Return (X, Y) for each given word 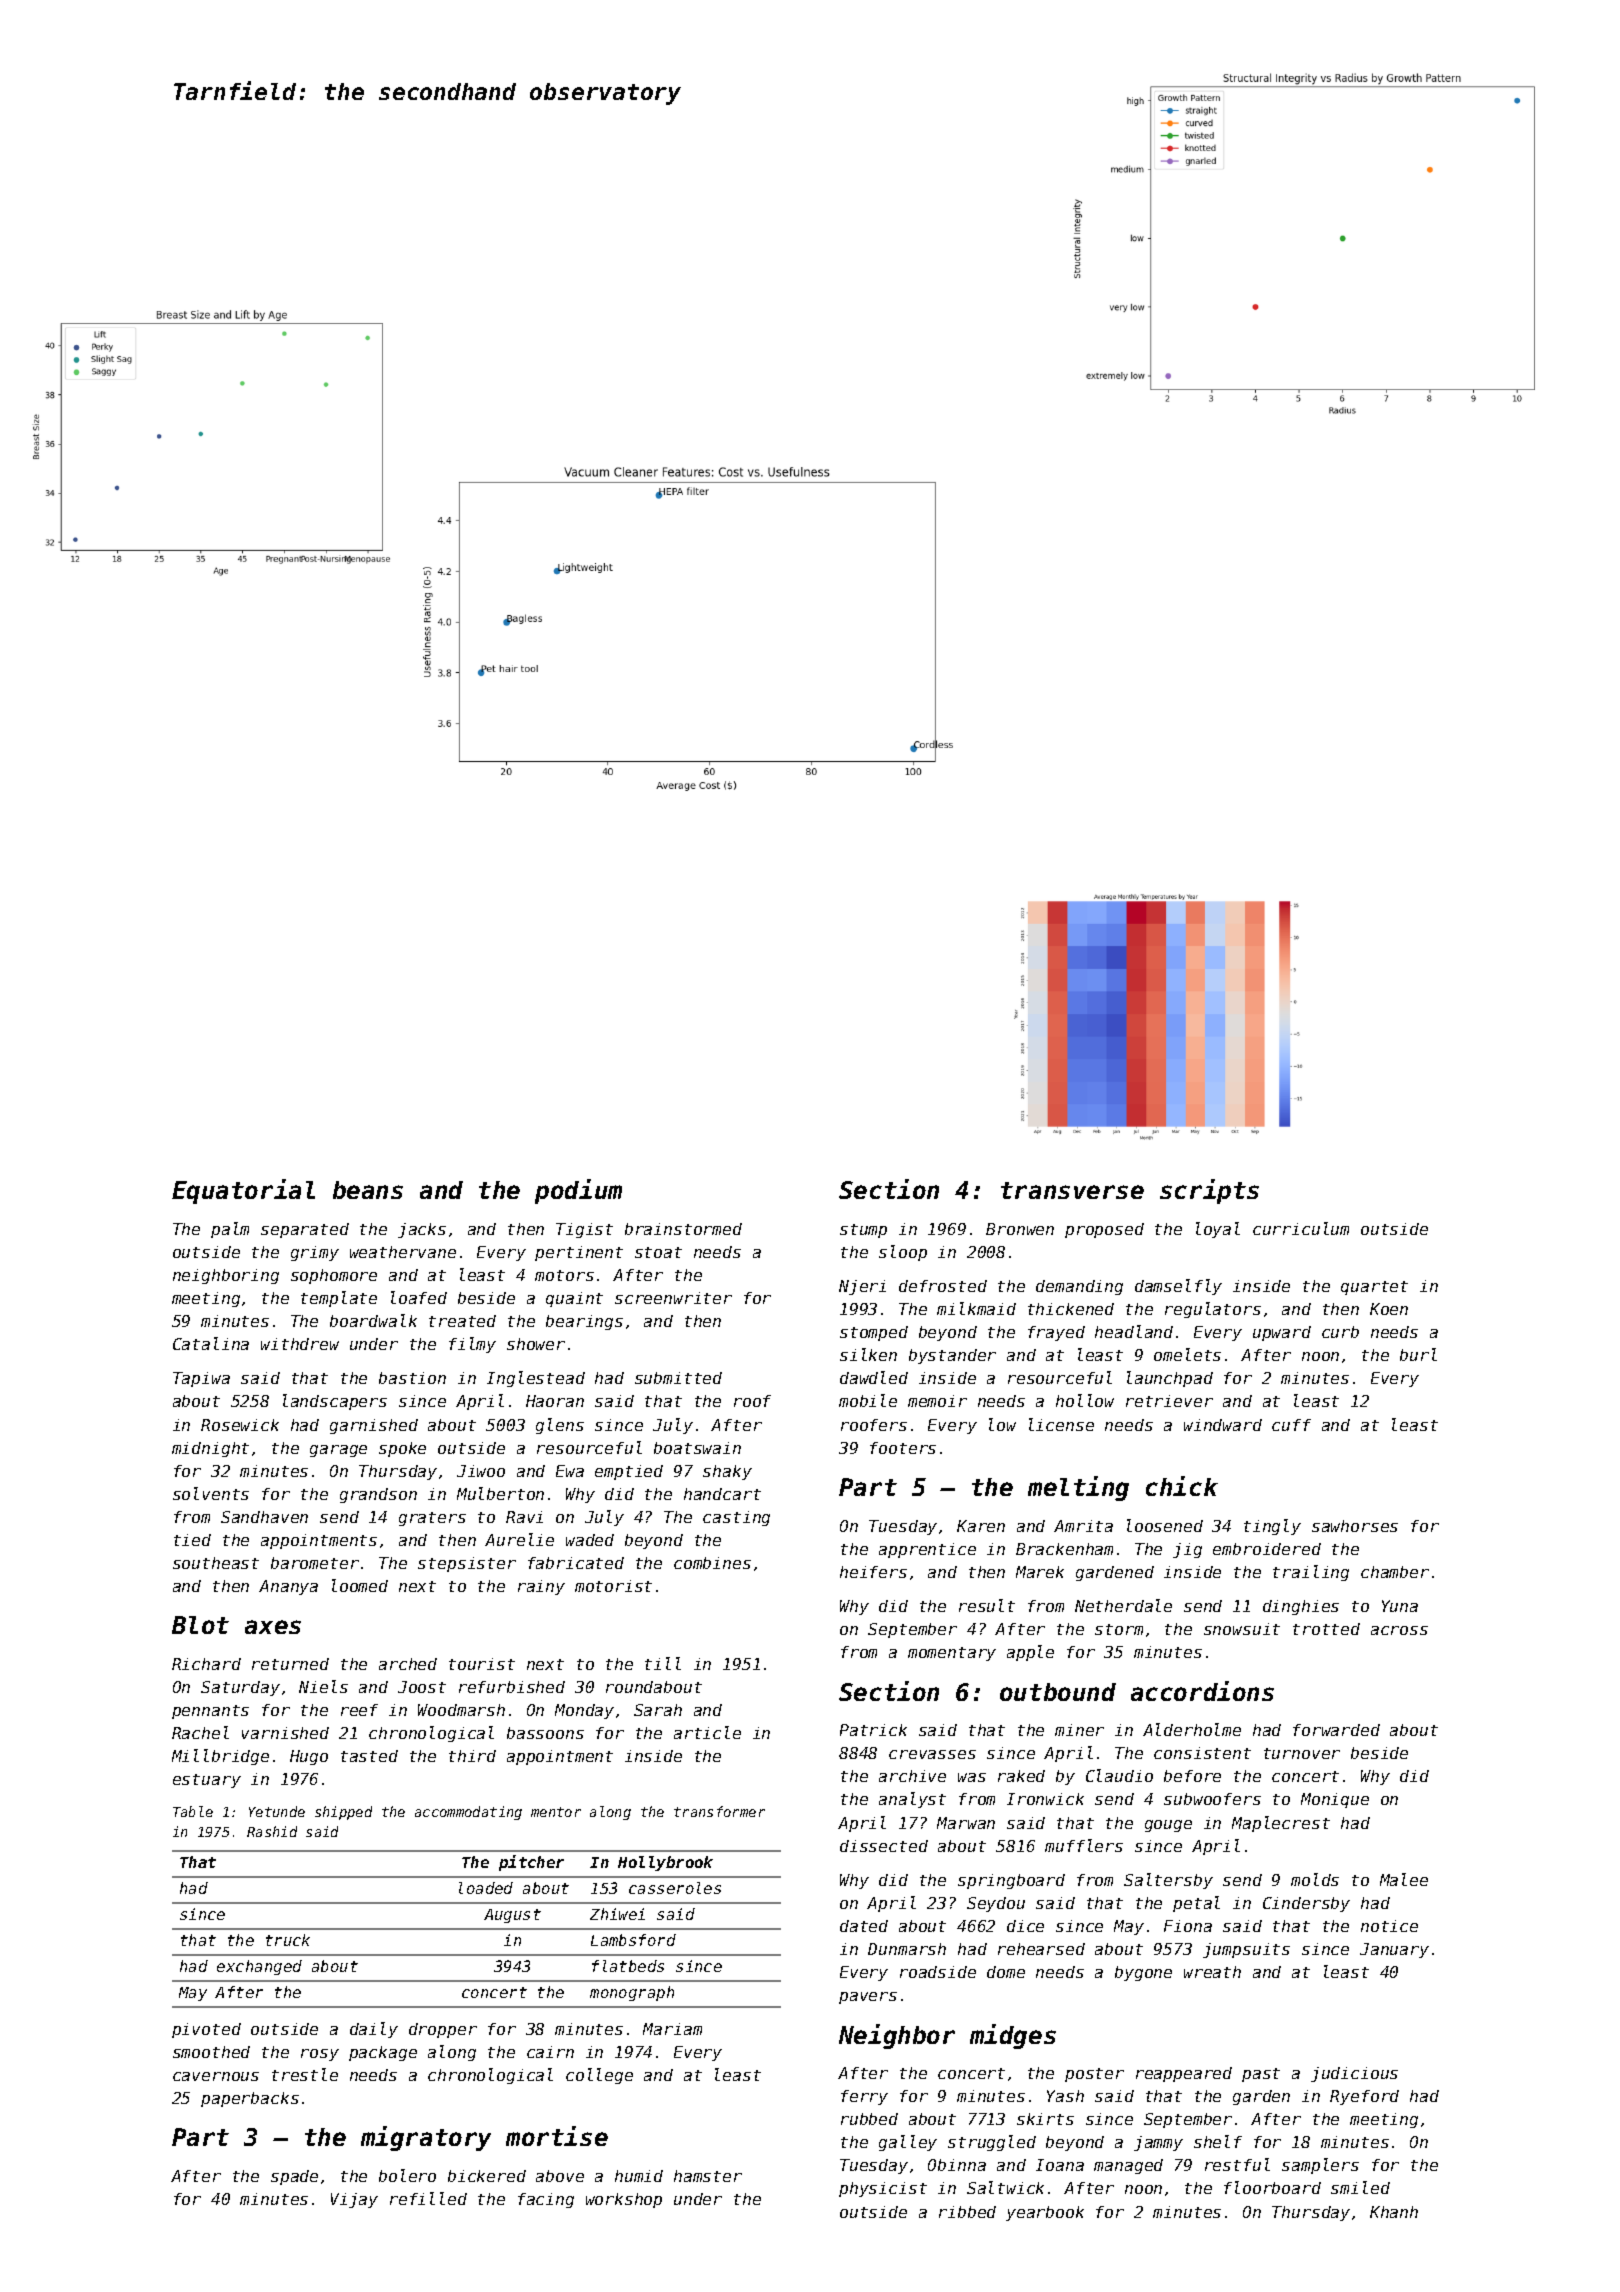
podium (578, 1191)
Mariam (672, 2029)
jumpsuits (1246, 1950)
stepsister (467, 1564)
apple (1030, 1653)
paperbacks (250, 2099)
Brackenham (1064, 1549)
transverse (1072, 1190)
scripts (1209, 1191)
